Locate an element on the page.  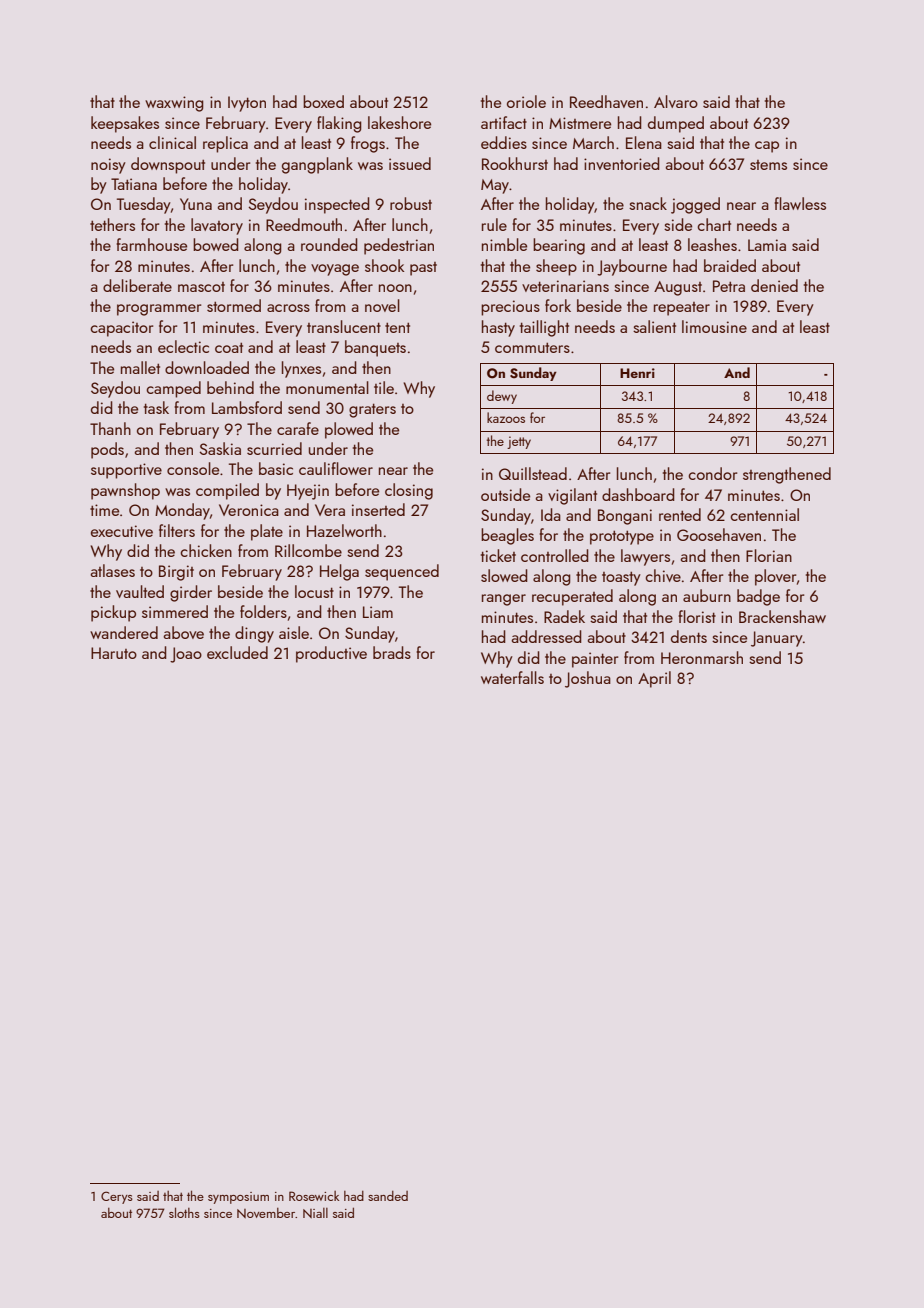
April is located at coordinates (654, 679).
